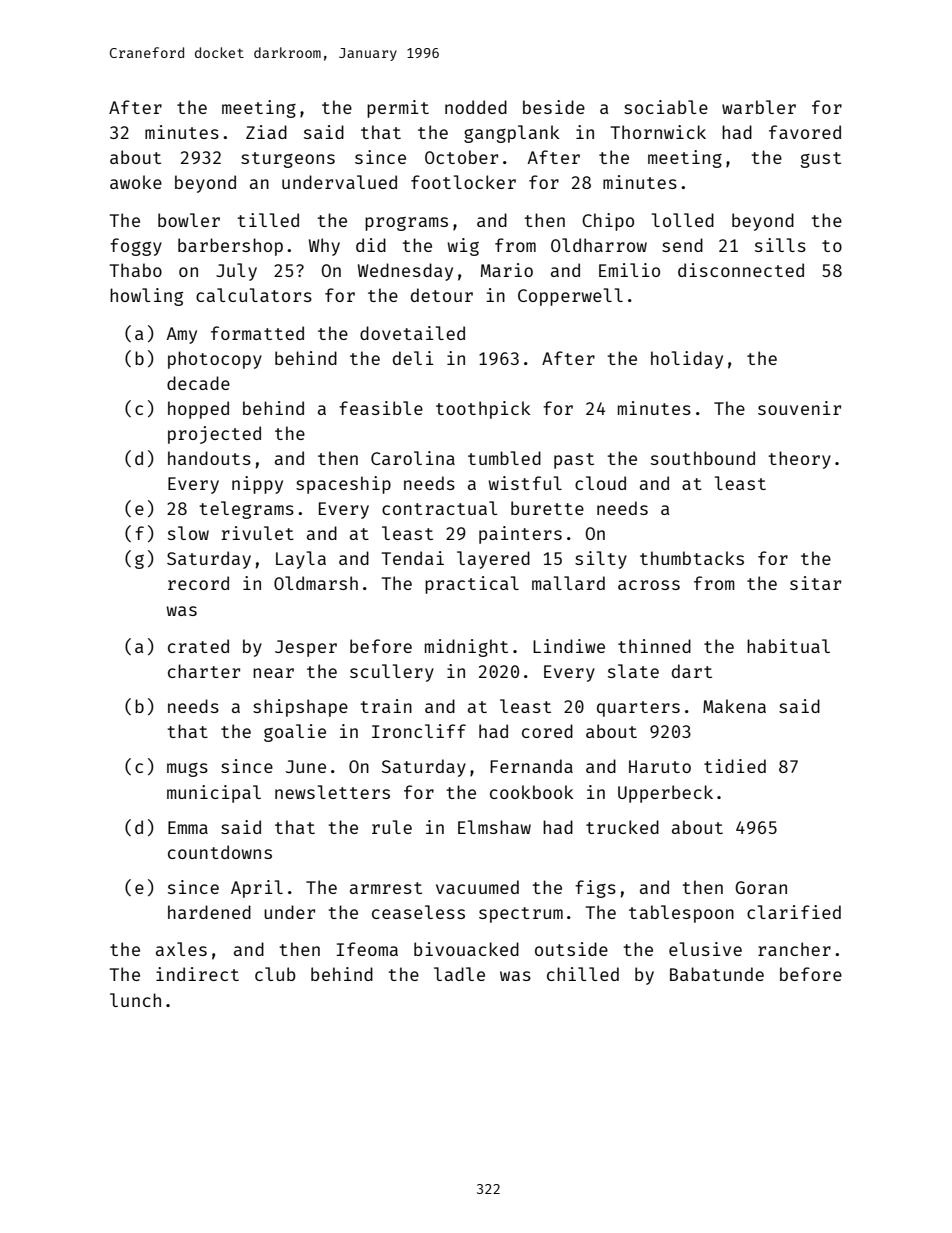 Image resolution: width=952 pixels, height=1233 pixels. What do you see at coordinates (705, 949) in the page?
I see `elusive` at bounding box center [705, 949].
